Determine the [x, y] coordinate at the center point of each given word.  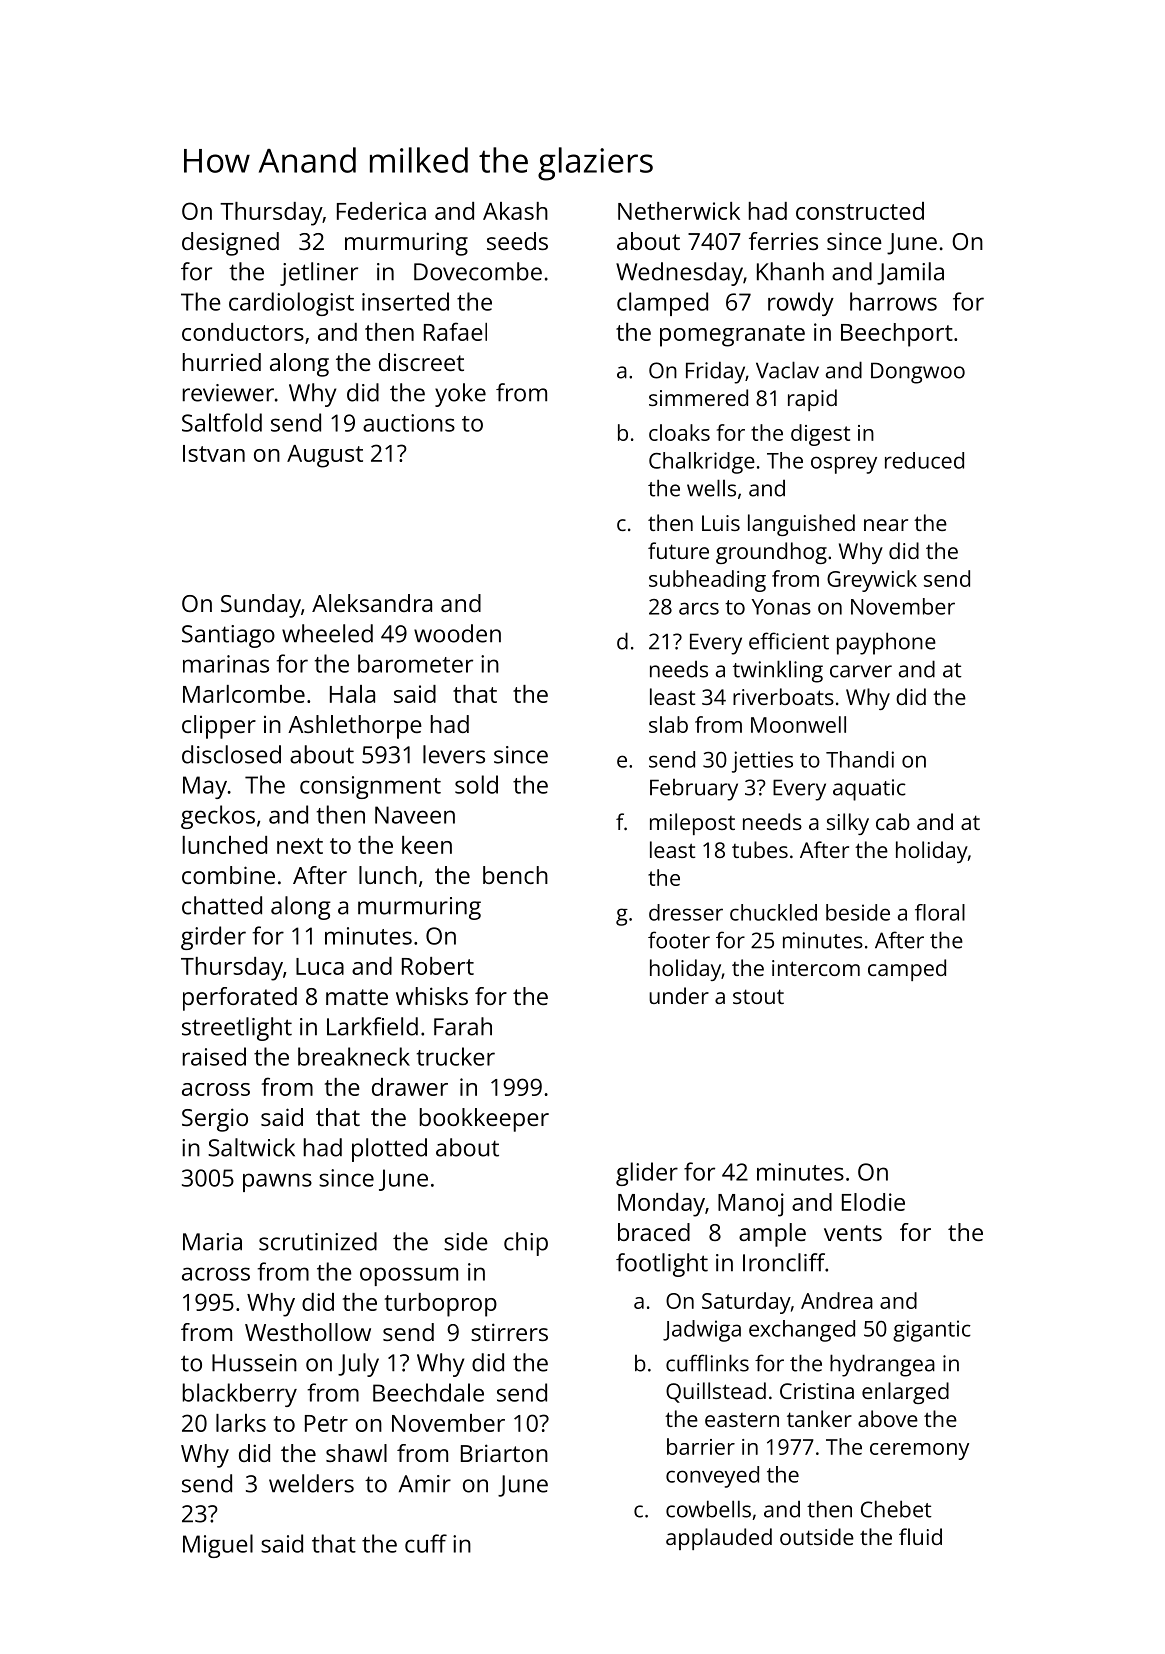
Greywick [872, 581]
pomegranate [732, 336]
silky [848, 824]
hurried [222, 362]
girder [213, 938]
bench [515, 875]
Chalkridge [702, 463]
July [358, 1365]
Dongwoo [918, 373]
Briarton [504, 1453]
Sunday [261, 606]
